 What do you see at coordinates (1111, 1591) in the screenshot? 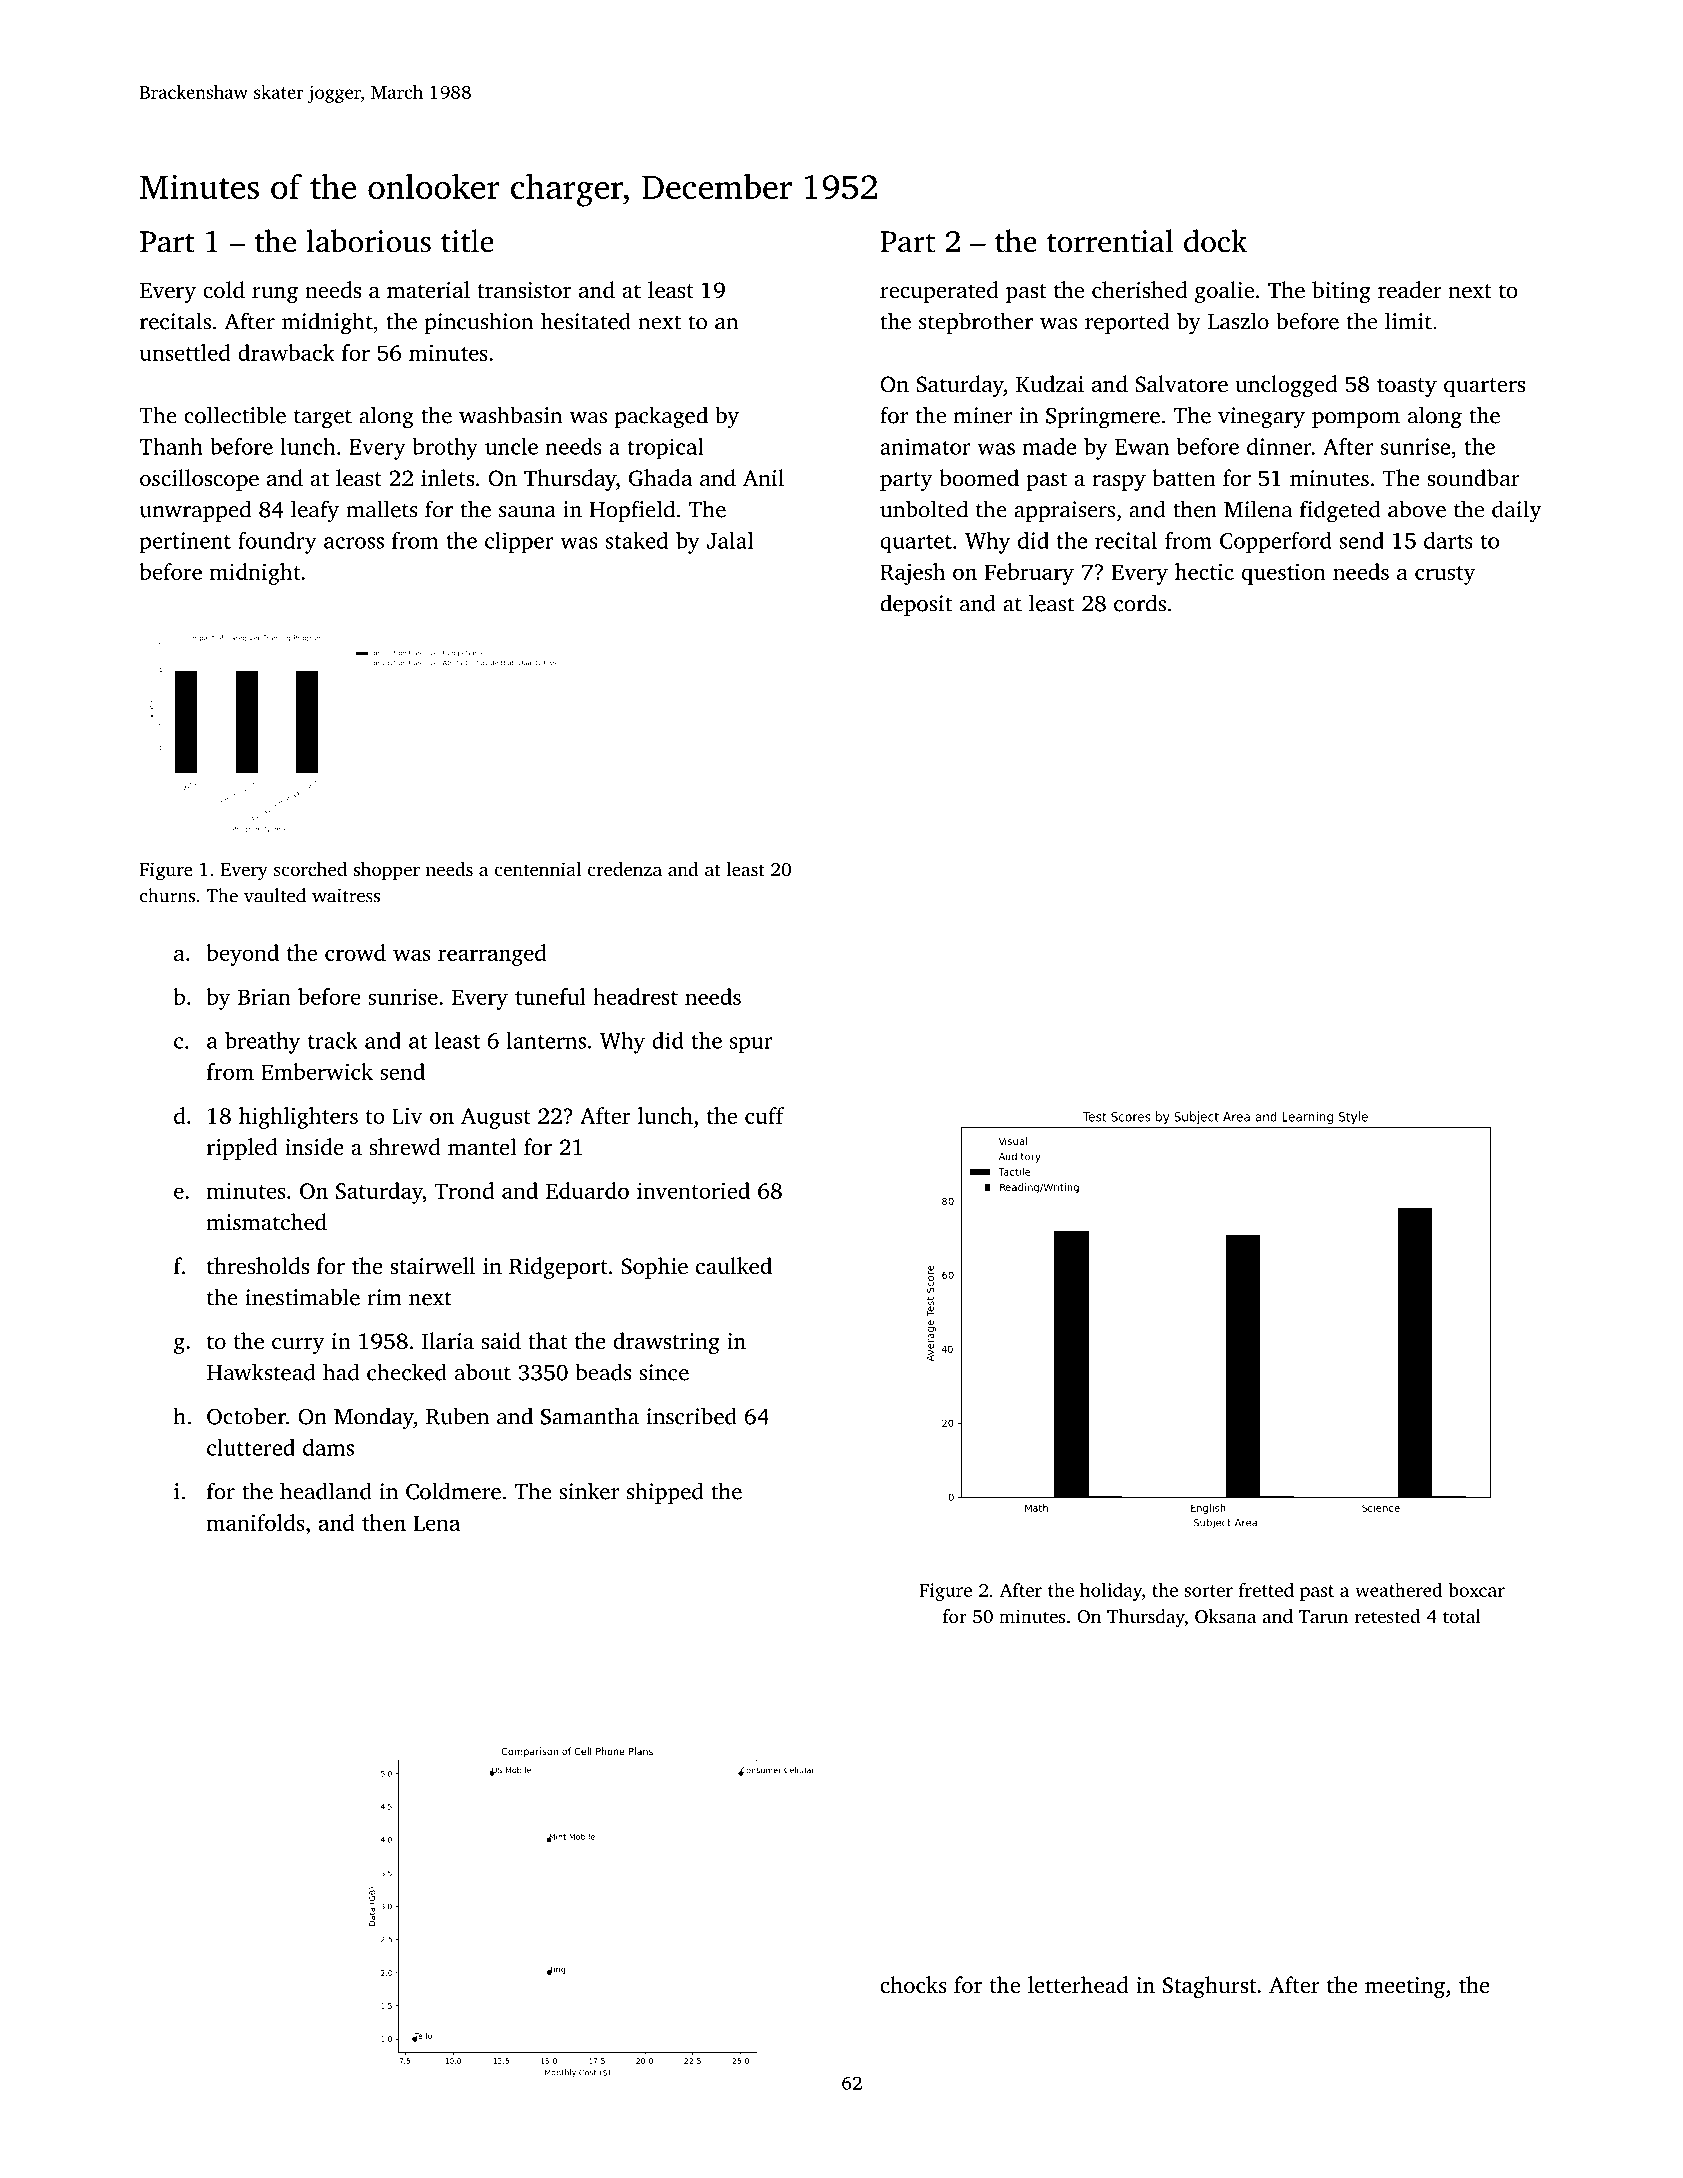
I see `holiday` at bounding box center [1111, 1591].
